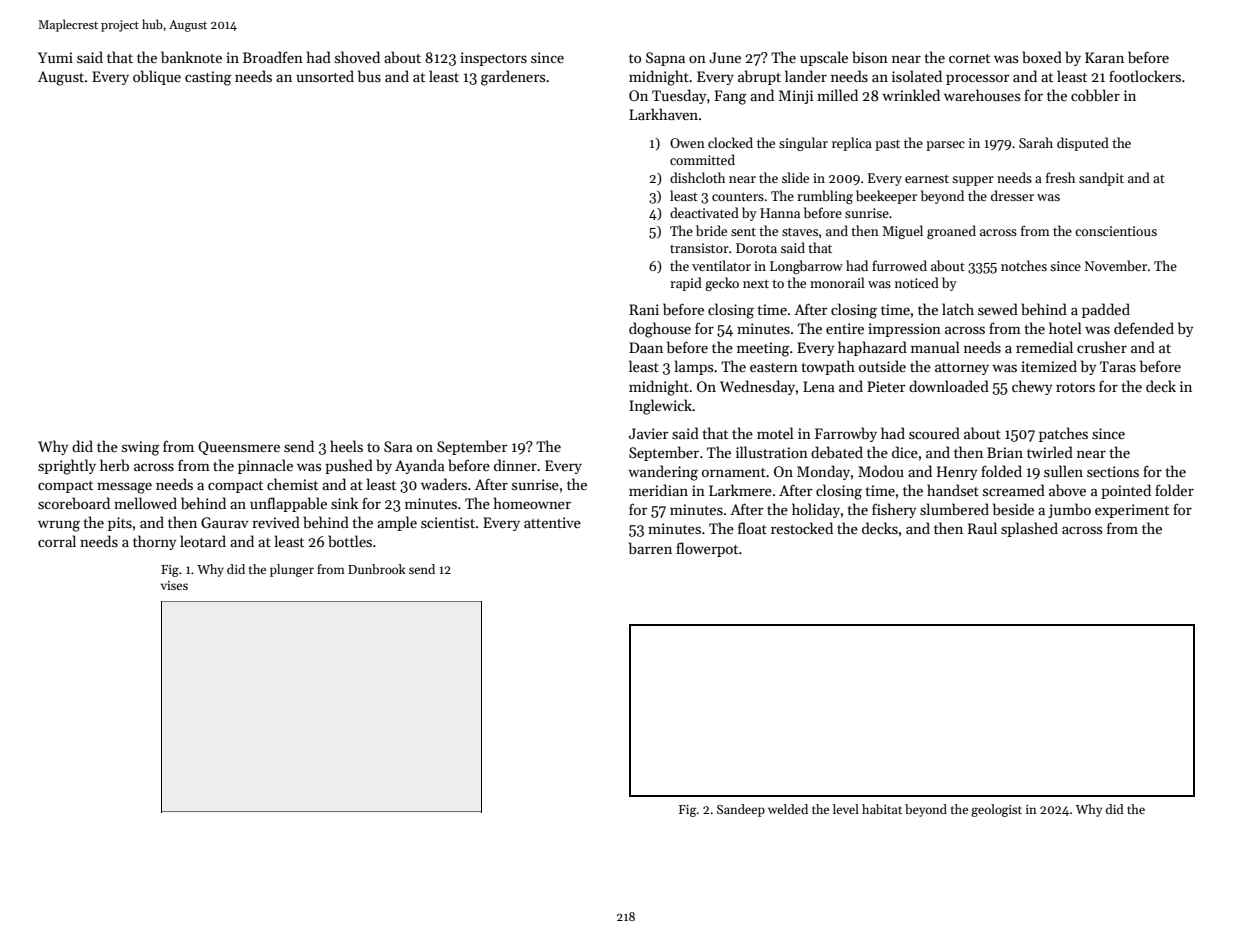 This image has width=1233, height=952. What do you see at coordinates (1174, 490) in the image?
I see `folder` at bounding box center [1174, 490].
